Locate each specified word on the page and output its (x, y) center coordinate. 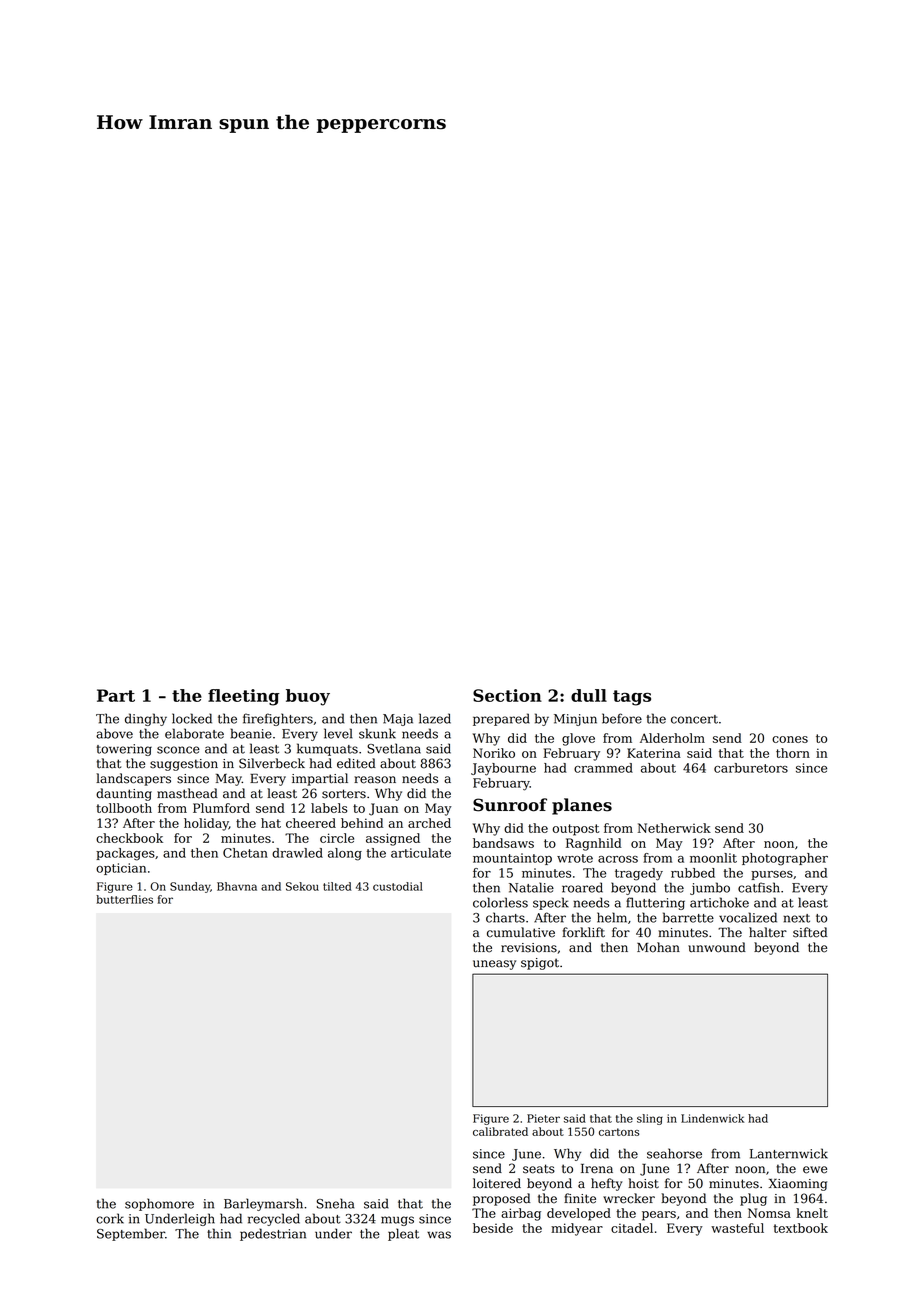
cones (790, 739)
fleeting (244, 697)
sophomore (159, 1204)
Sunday (190, 887)
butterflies (124, 899)
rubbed (693, 873)
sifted (810, 932)
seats (539, 1169)
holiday (206, 824)
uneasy (494, 965)
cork (110, 1218)
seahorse (674, 1153)
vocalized (748, 917)
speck (551, 903)
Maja (398, 720)
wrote (575, 858)
